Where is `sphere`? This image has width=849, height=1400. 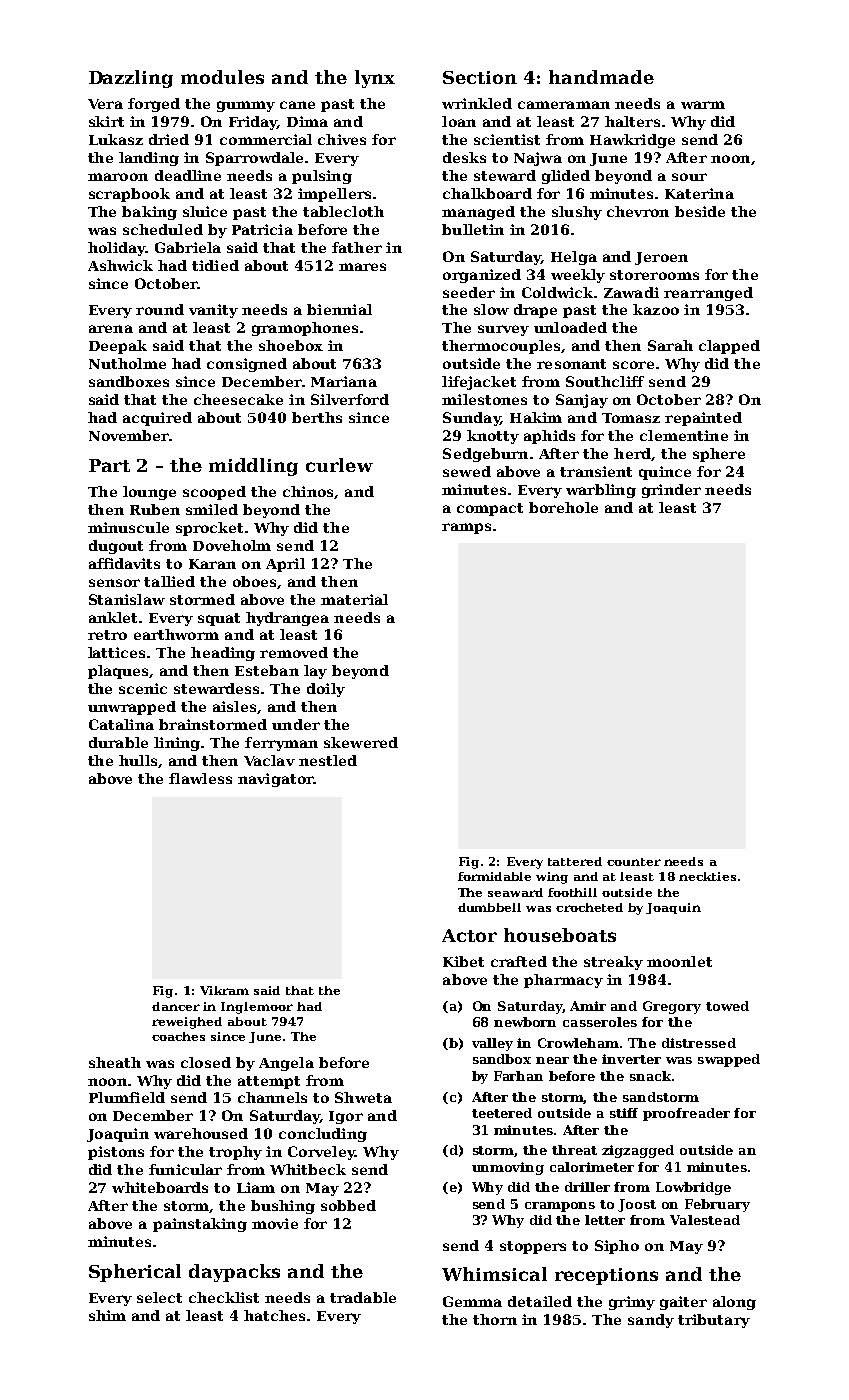 sphere is located at coordinates (719, 455).
